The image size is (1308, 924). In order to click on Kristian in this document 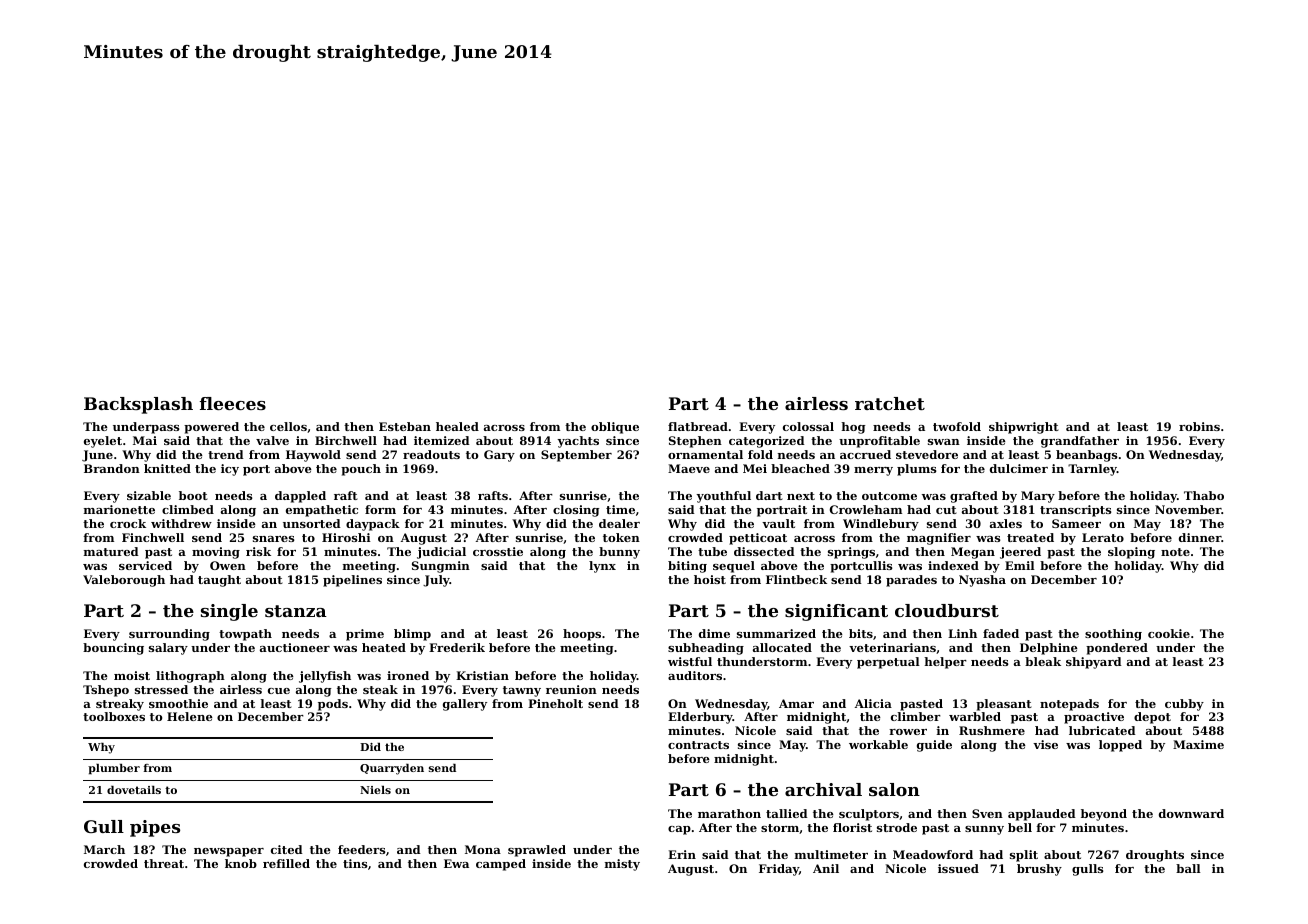, I will do `click(482, 675)`.
